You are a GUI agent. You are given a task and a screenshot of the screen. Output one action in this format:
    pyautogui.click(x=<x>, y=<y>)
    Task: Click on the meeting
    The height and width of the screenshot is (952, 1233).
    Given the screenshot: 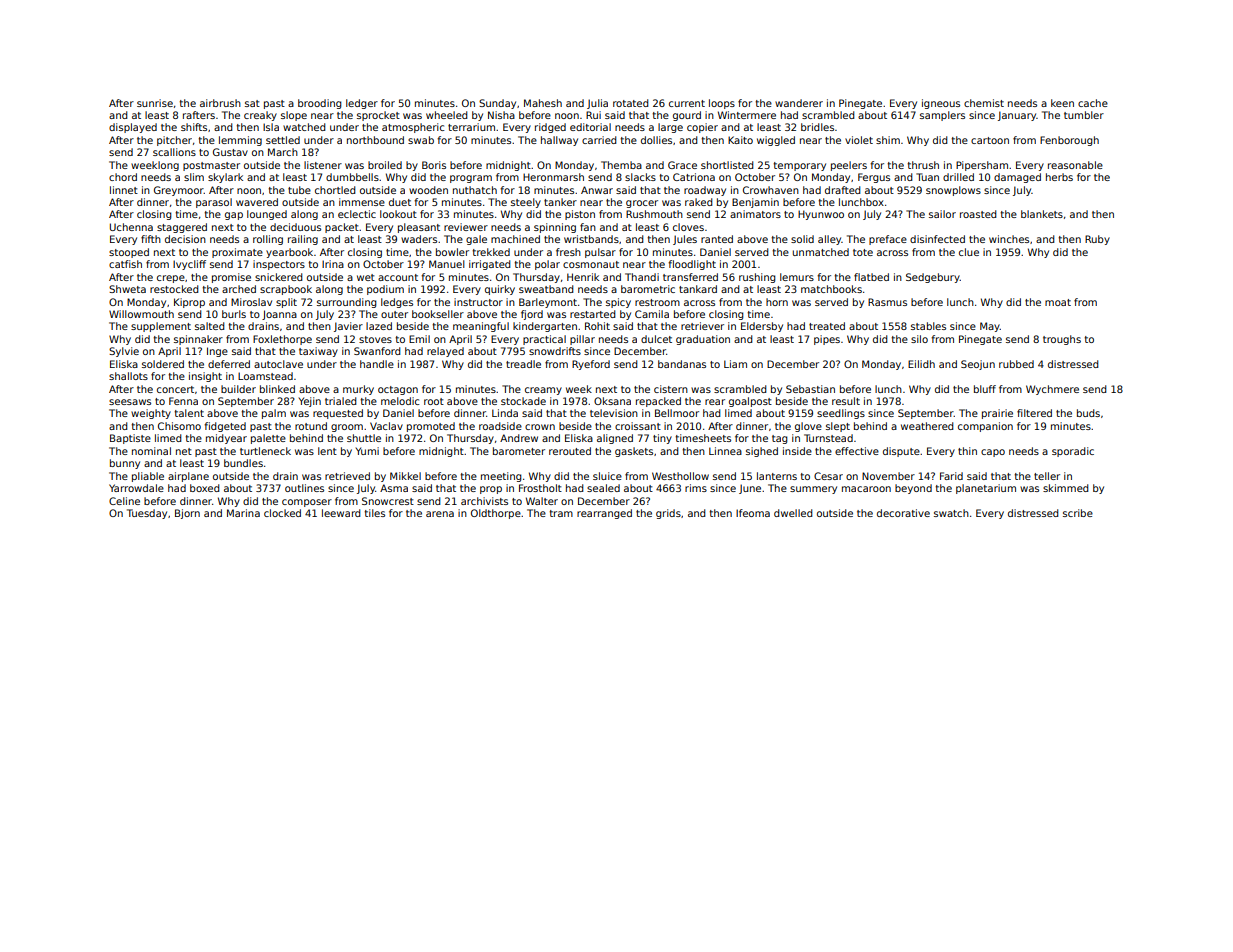 What is the action you would take?
    pyautogui.click(x=501, y=477)
